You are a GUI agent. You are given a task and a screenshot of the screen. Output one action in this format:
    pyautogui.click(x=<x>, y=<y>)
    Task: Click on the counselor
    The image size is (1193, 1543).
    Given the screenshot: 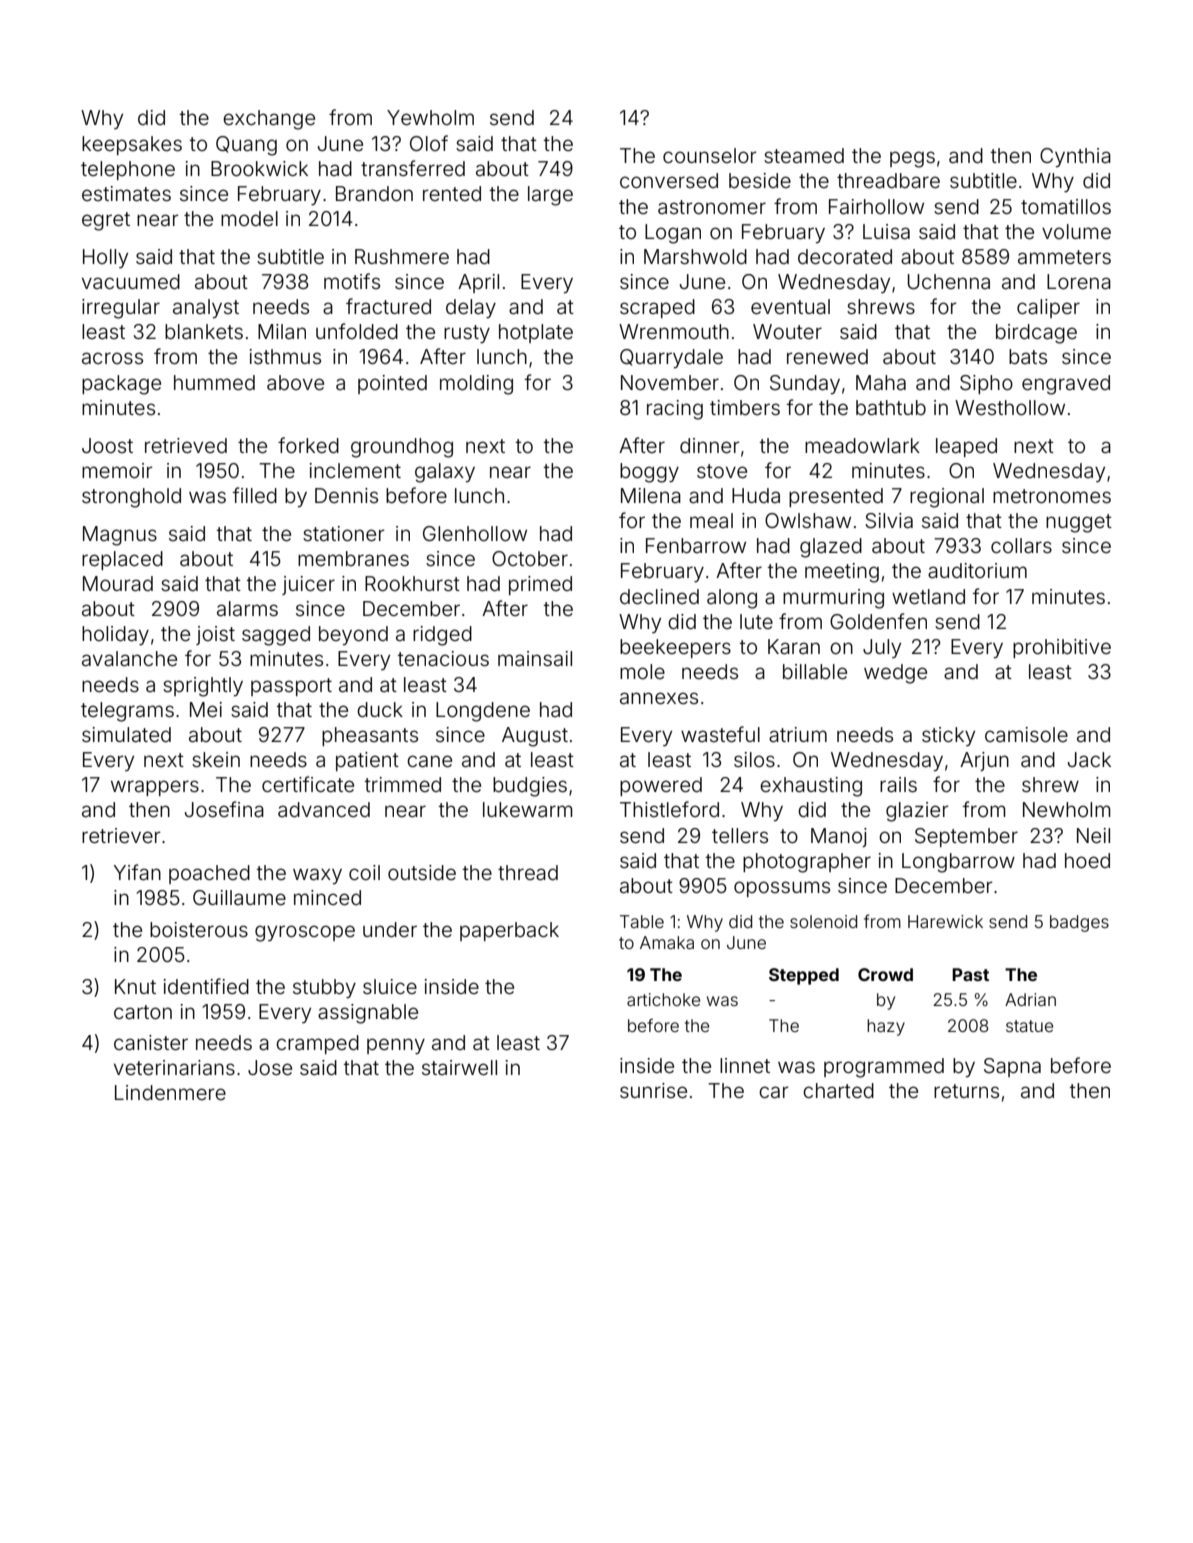 What is the action you would take?
    pyautogui.click(x=710, y=155)
